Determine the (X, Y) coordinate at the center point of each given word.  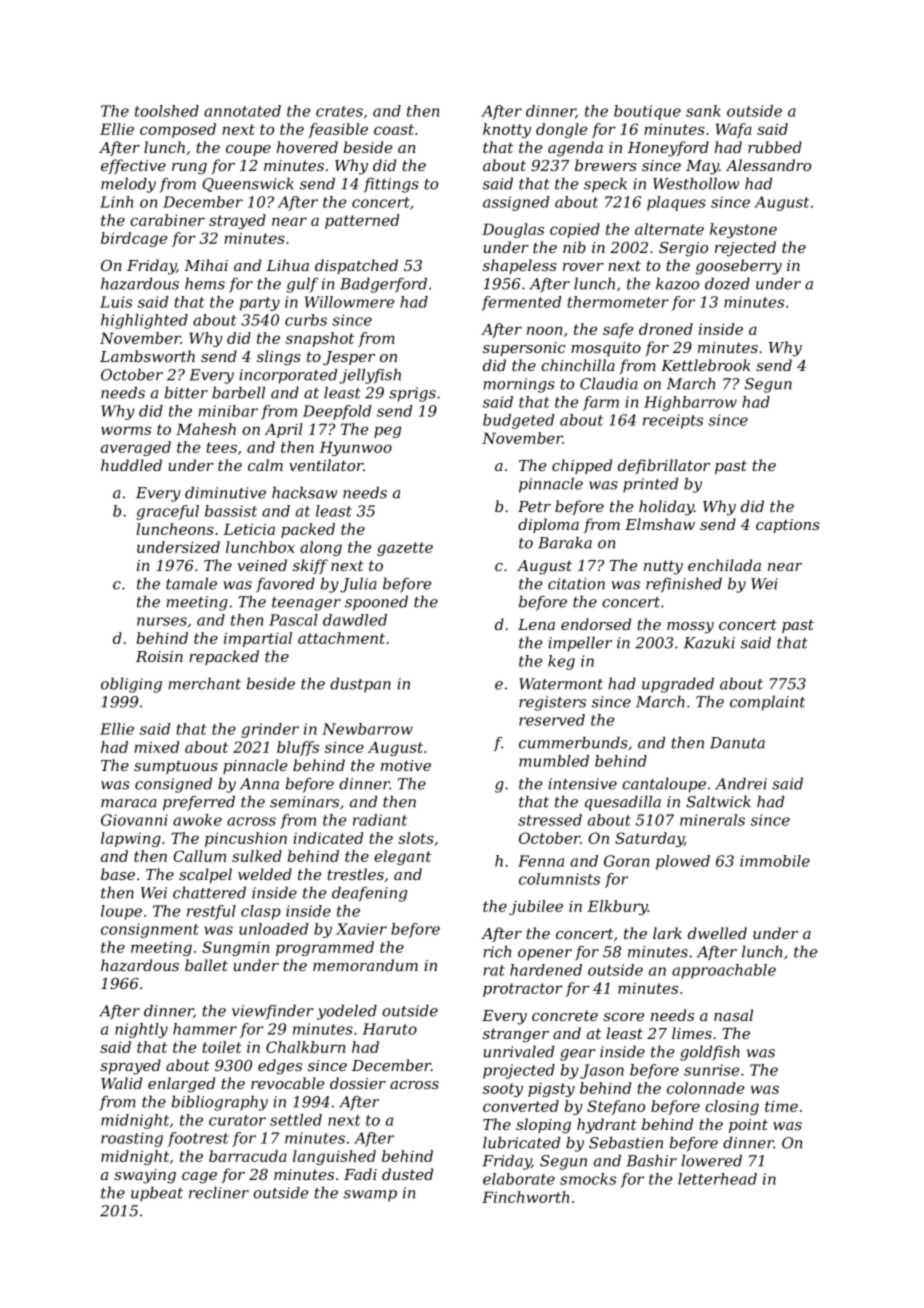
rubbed (775, 147)
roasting (132, 1139)
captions (788, 526)
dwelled (717, 933)
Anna (259, 784)
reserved (552, 720)
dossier (358, 1083)
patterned (362, 221)
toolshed (167, 111)
